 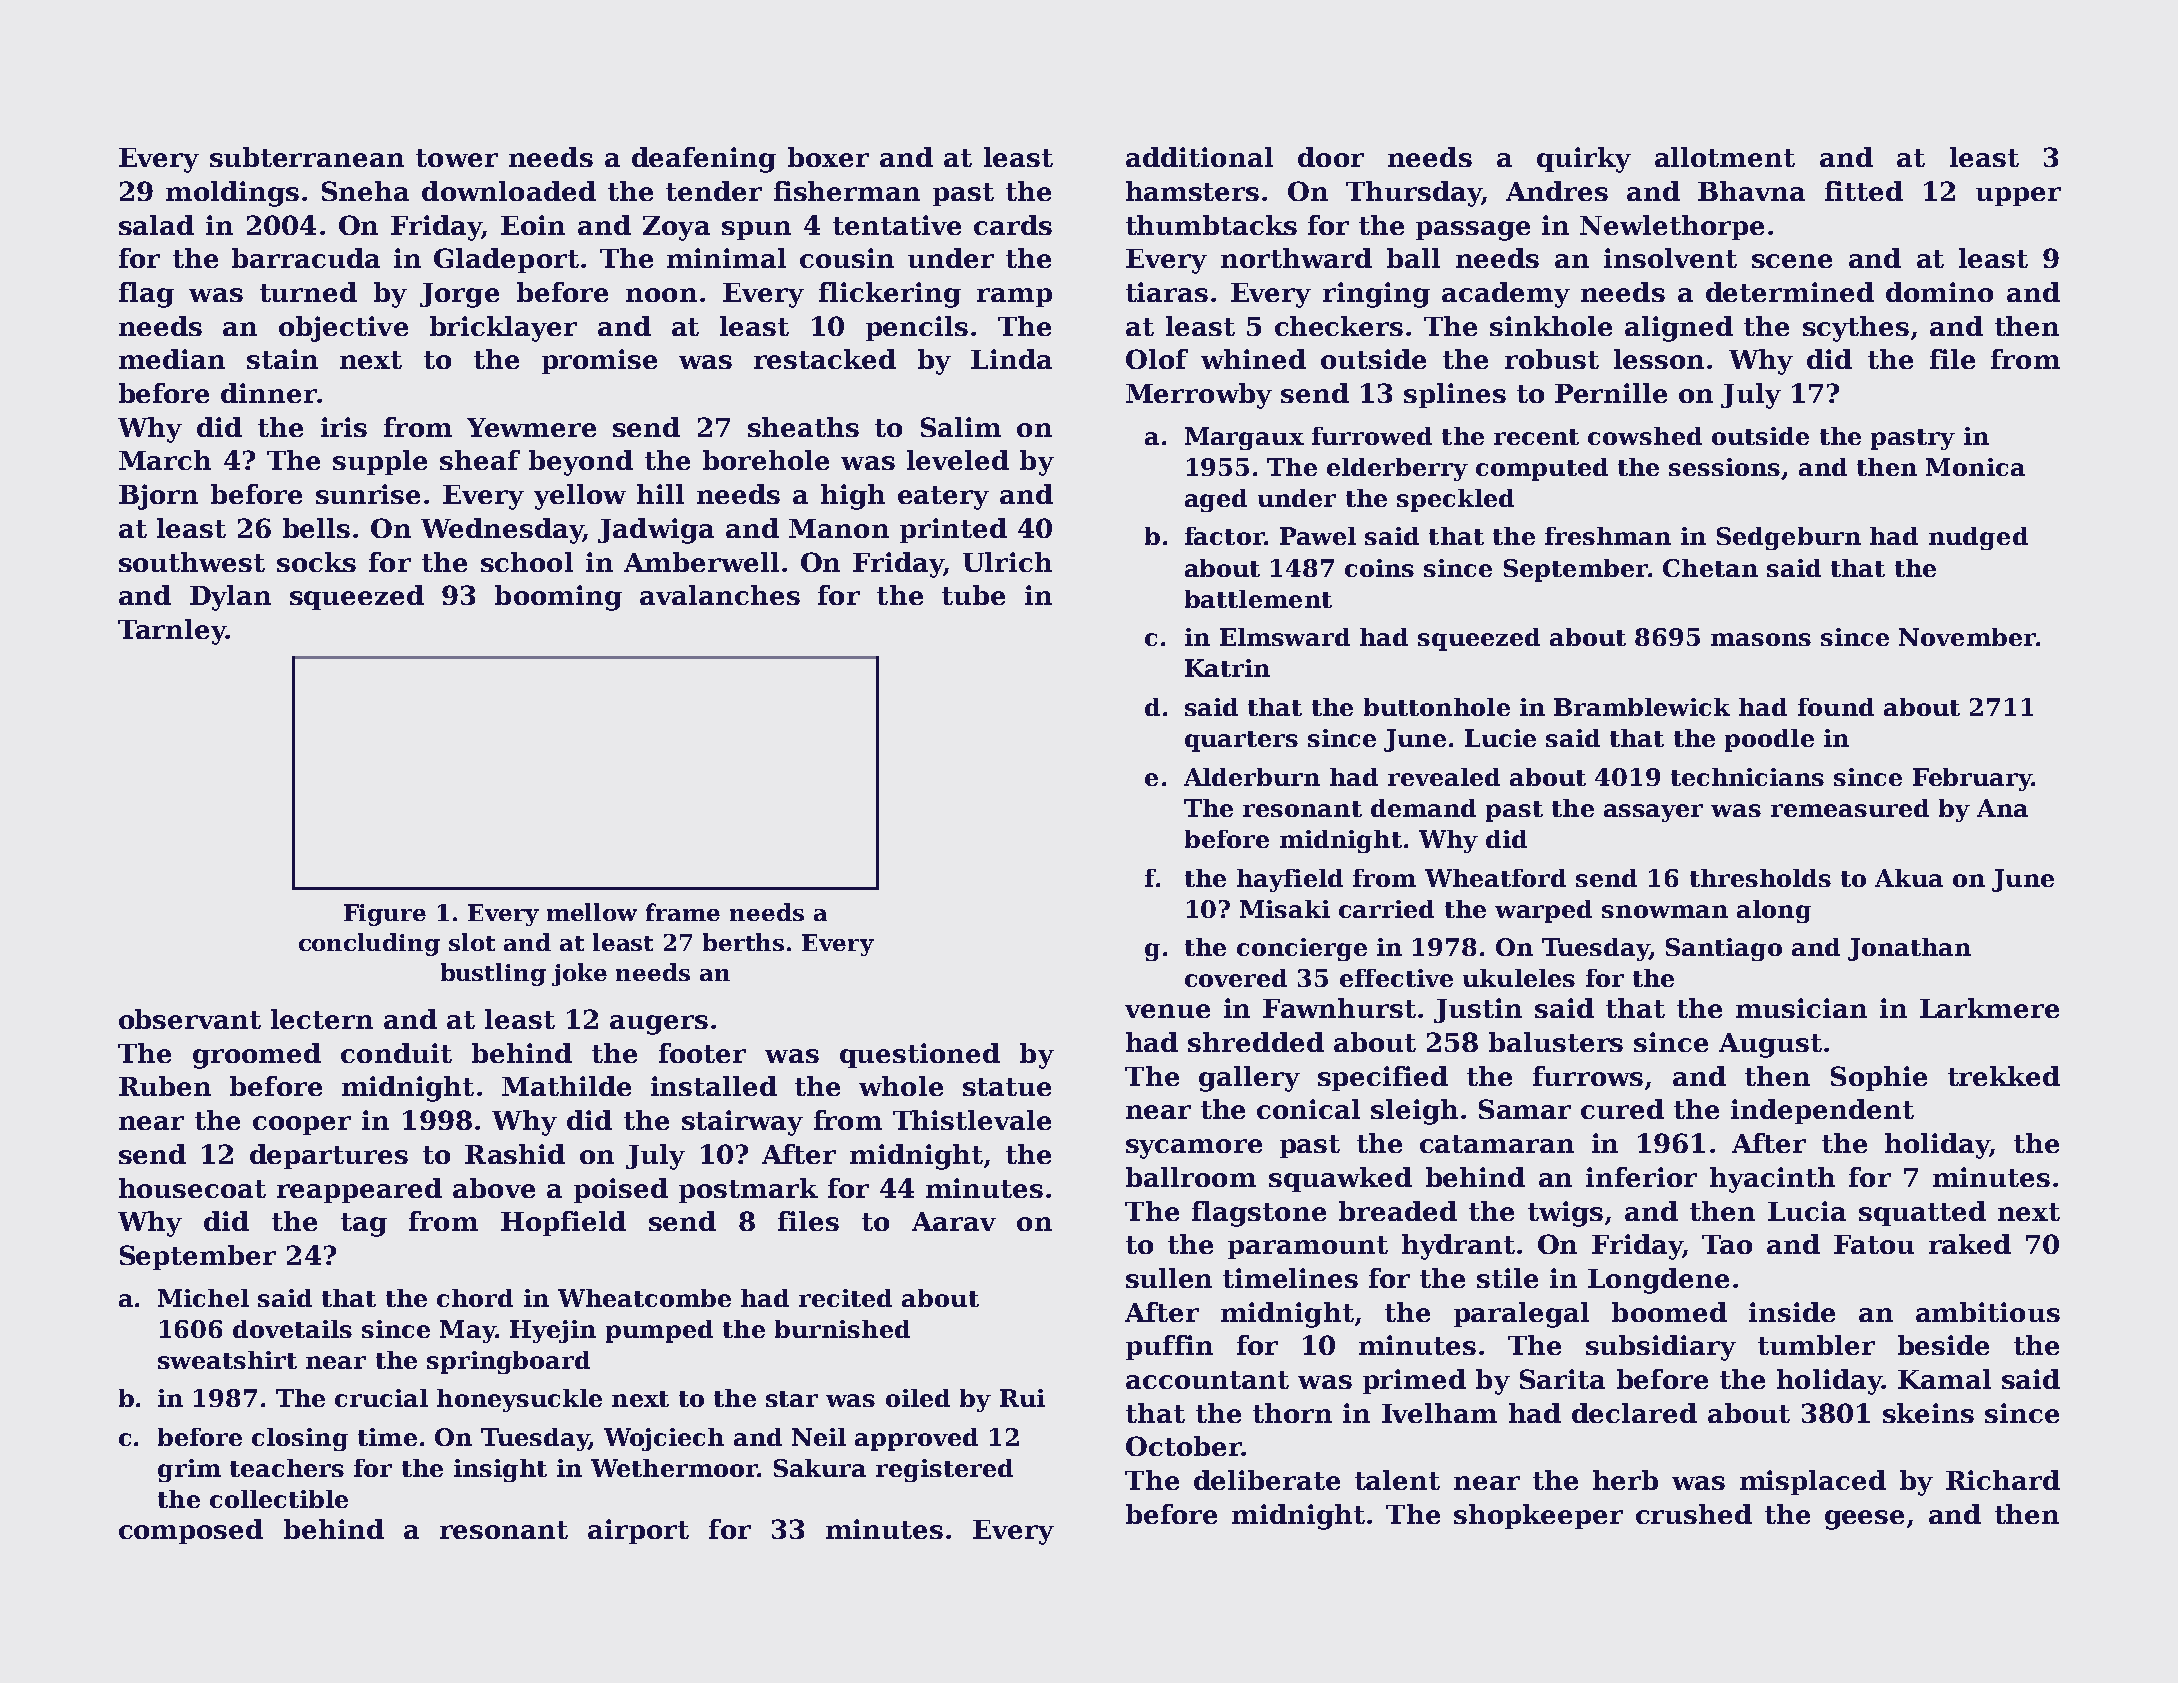 I want to click on frame, so click(x=683, y=912).
